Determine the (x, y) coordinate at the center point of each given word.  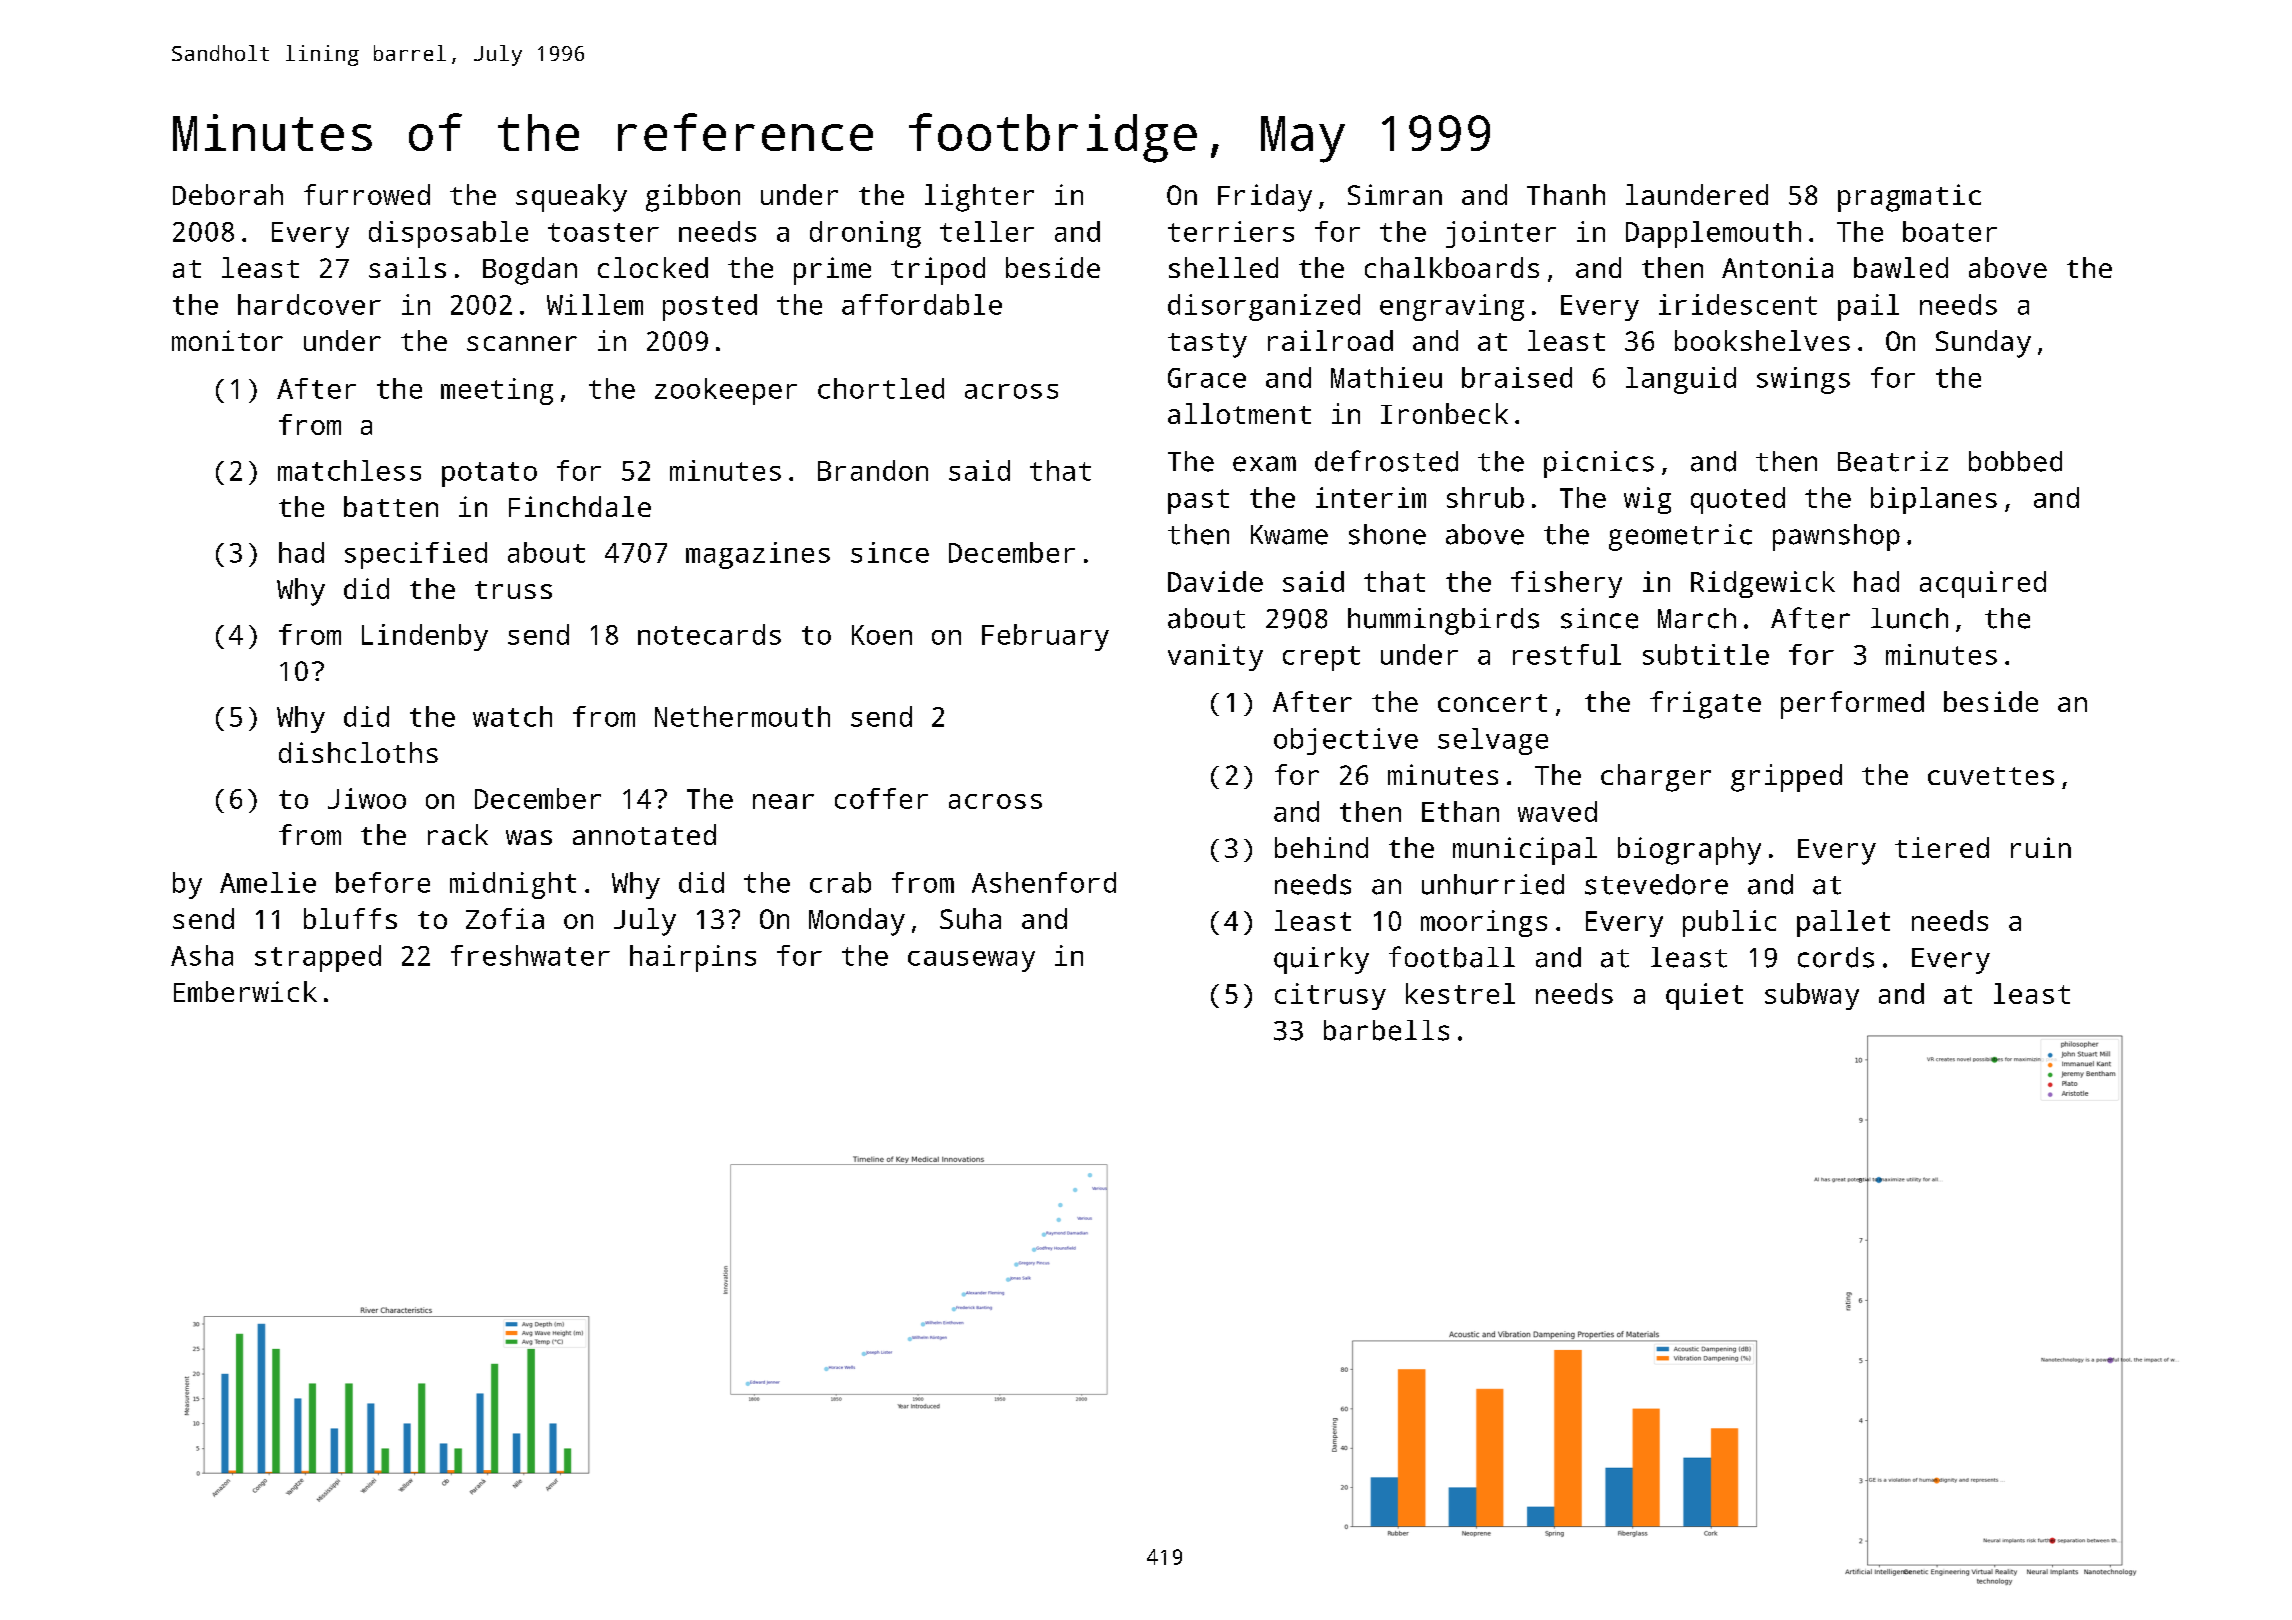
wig (1647, 500)
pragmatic (1909, 198)
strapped (318, 958)
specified (416, 555)
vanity (1215, 657)
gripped (1786, 778)
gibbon (693, 198)
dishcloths (358, 752)
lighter (979, 198)
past (1198, 501)
